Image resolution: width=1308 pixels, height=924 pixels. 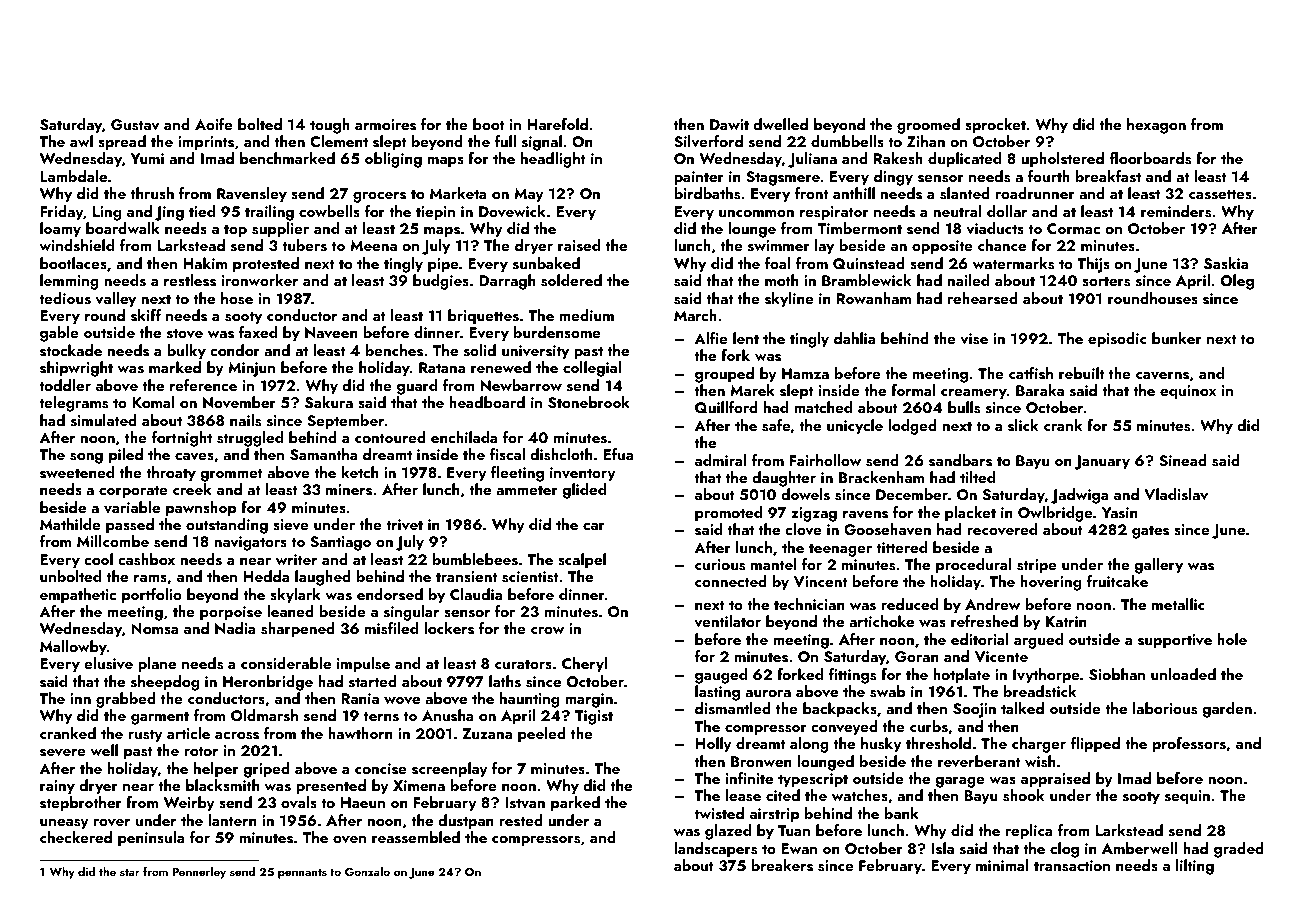 What do you see at coordinates (1158, 566) in the screenshot?
I see `gallery` at bounding box center [1158, 566].
